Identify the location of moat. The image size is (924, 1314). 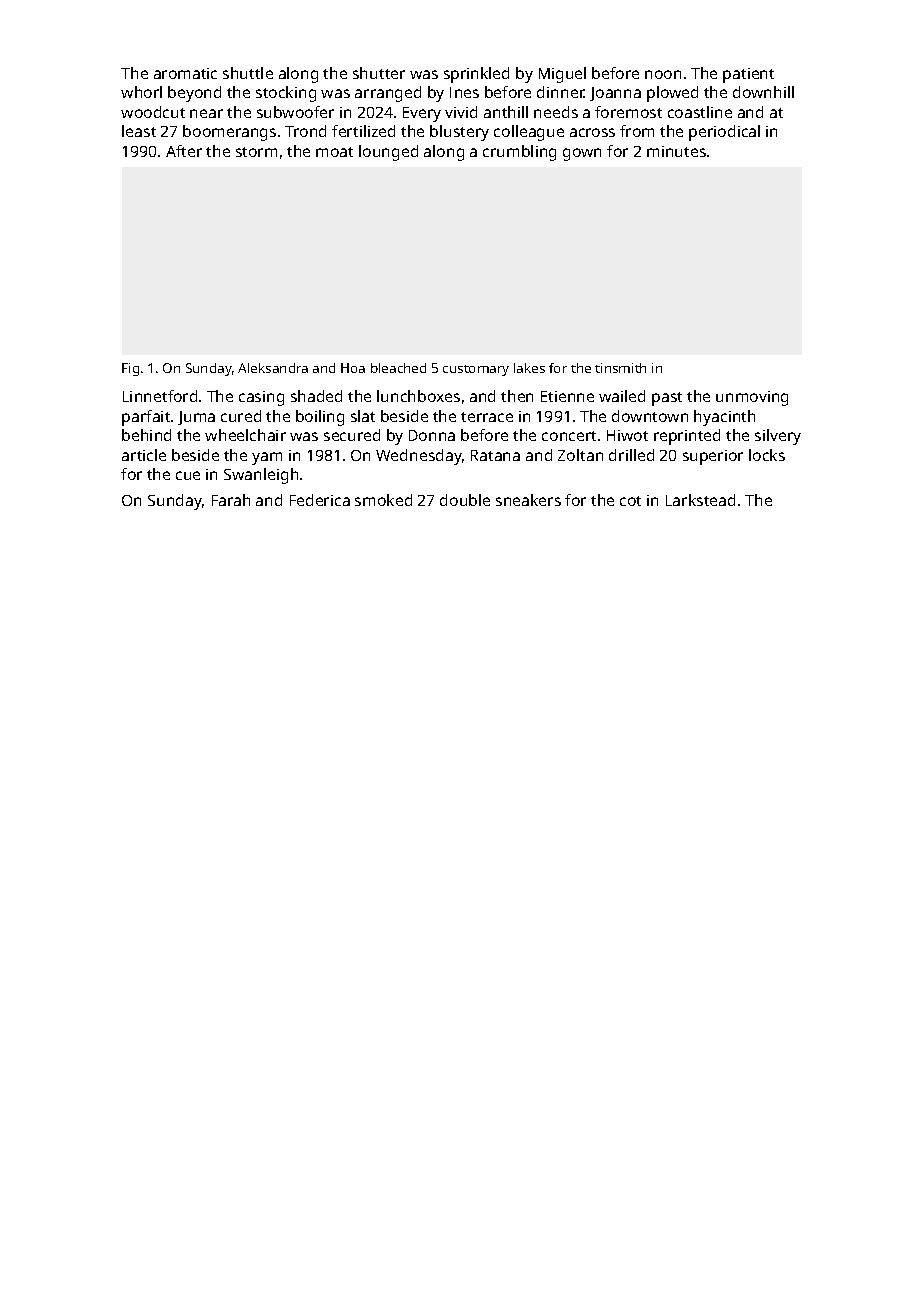
(334, 152).
